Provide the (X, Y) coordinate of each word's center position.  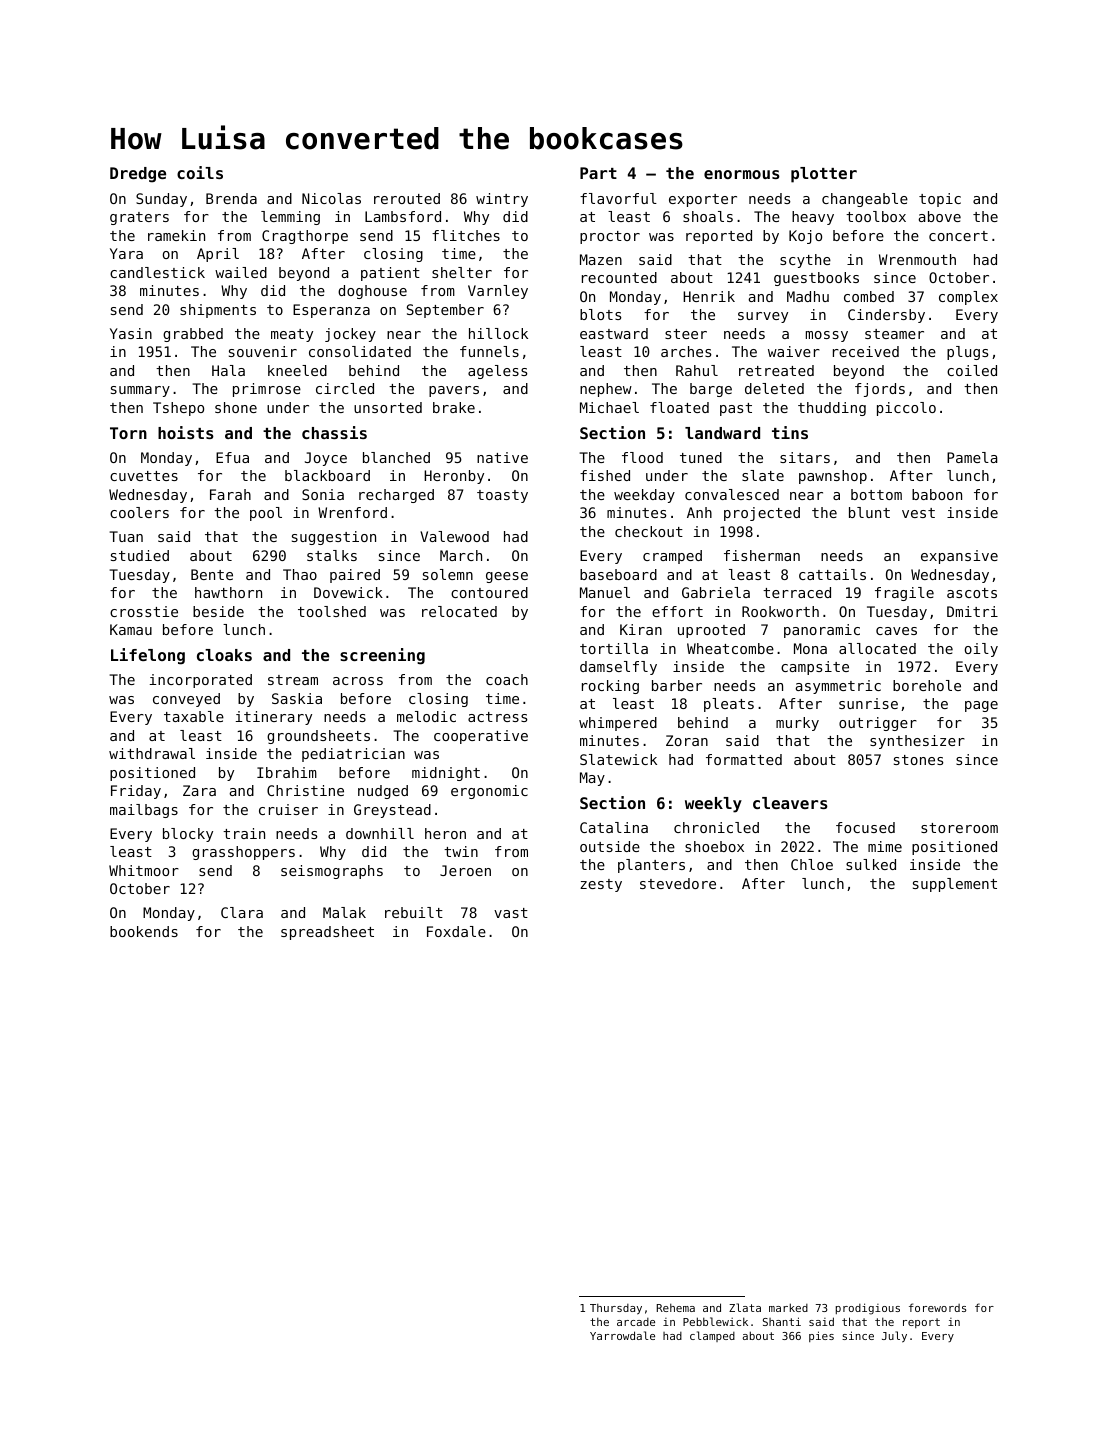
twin (461, 851)
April (218, 255)
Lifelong (148, 656)
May (592, 779)
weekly (713, 805)
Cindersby (886, 316)
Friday (136, 792)
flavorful (618, 198)
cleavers (790, 803)
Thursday (616, 1309)
